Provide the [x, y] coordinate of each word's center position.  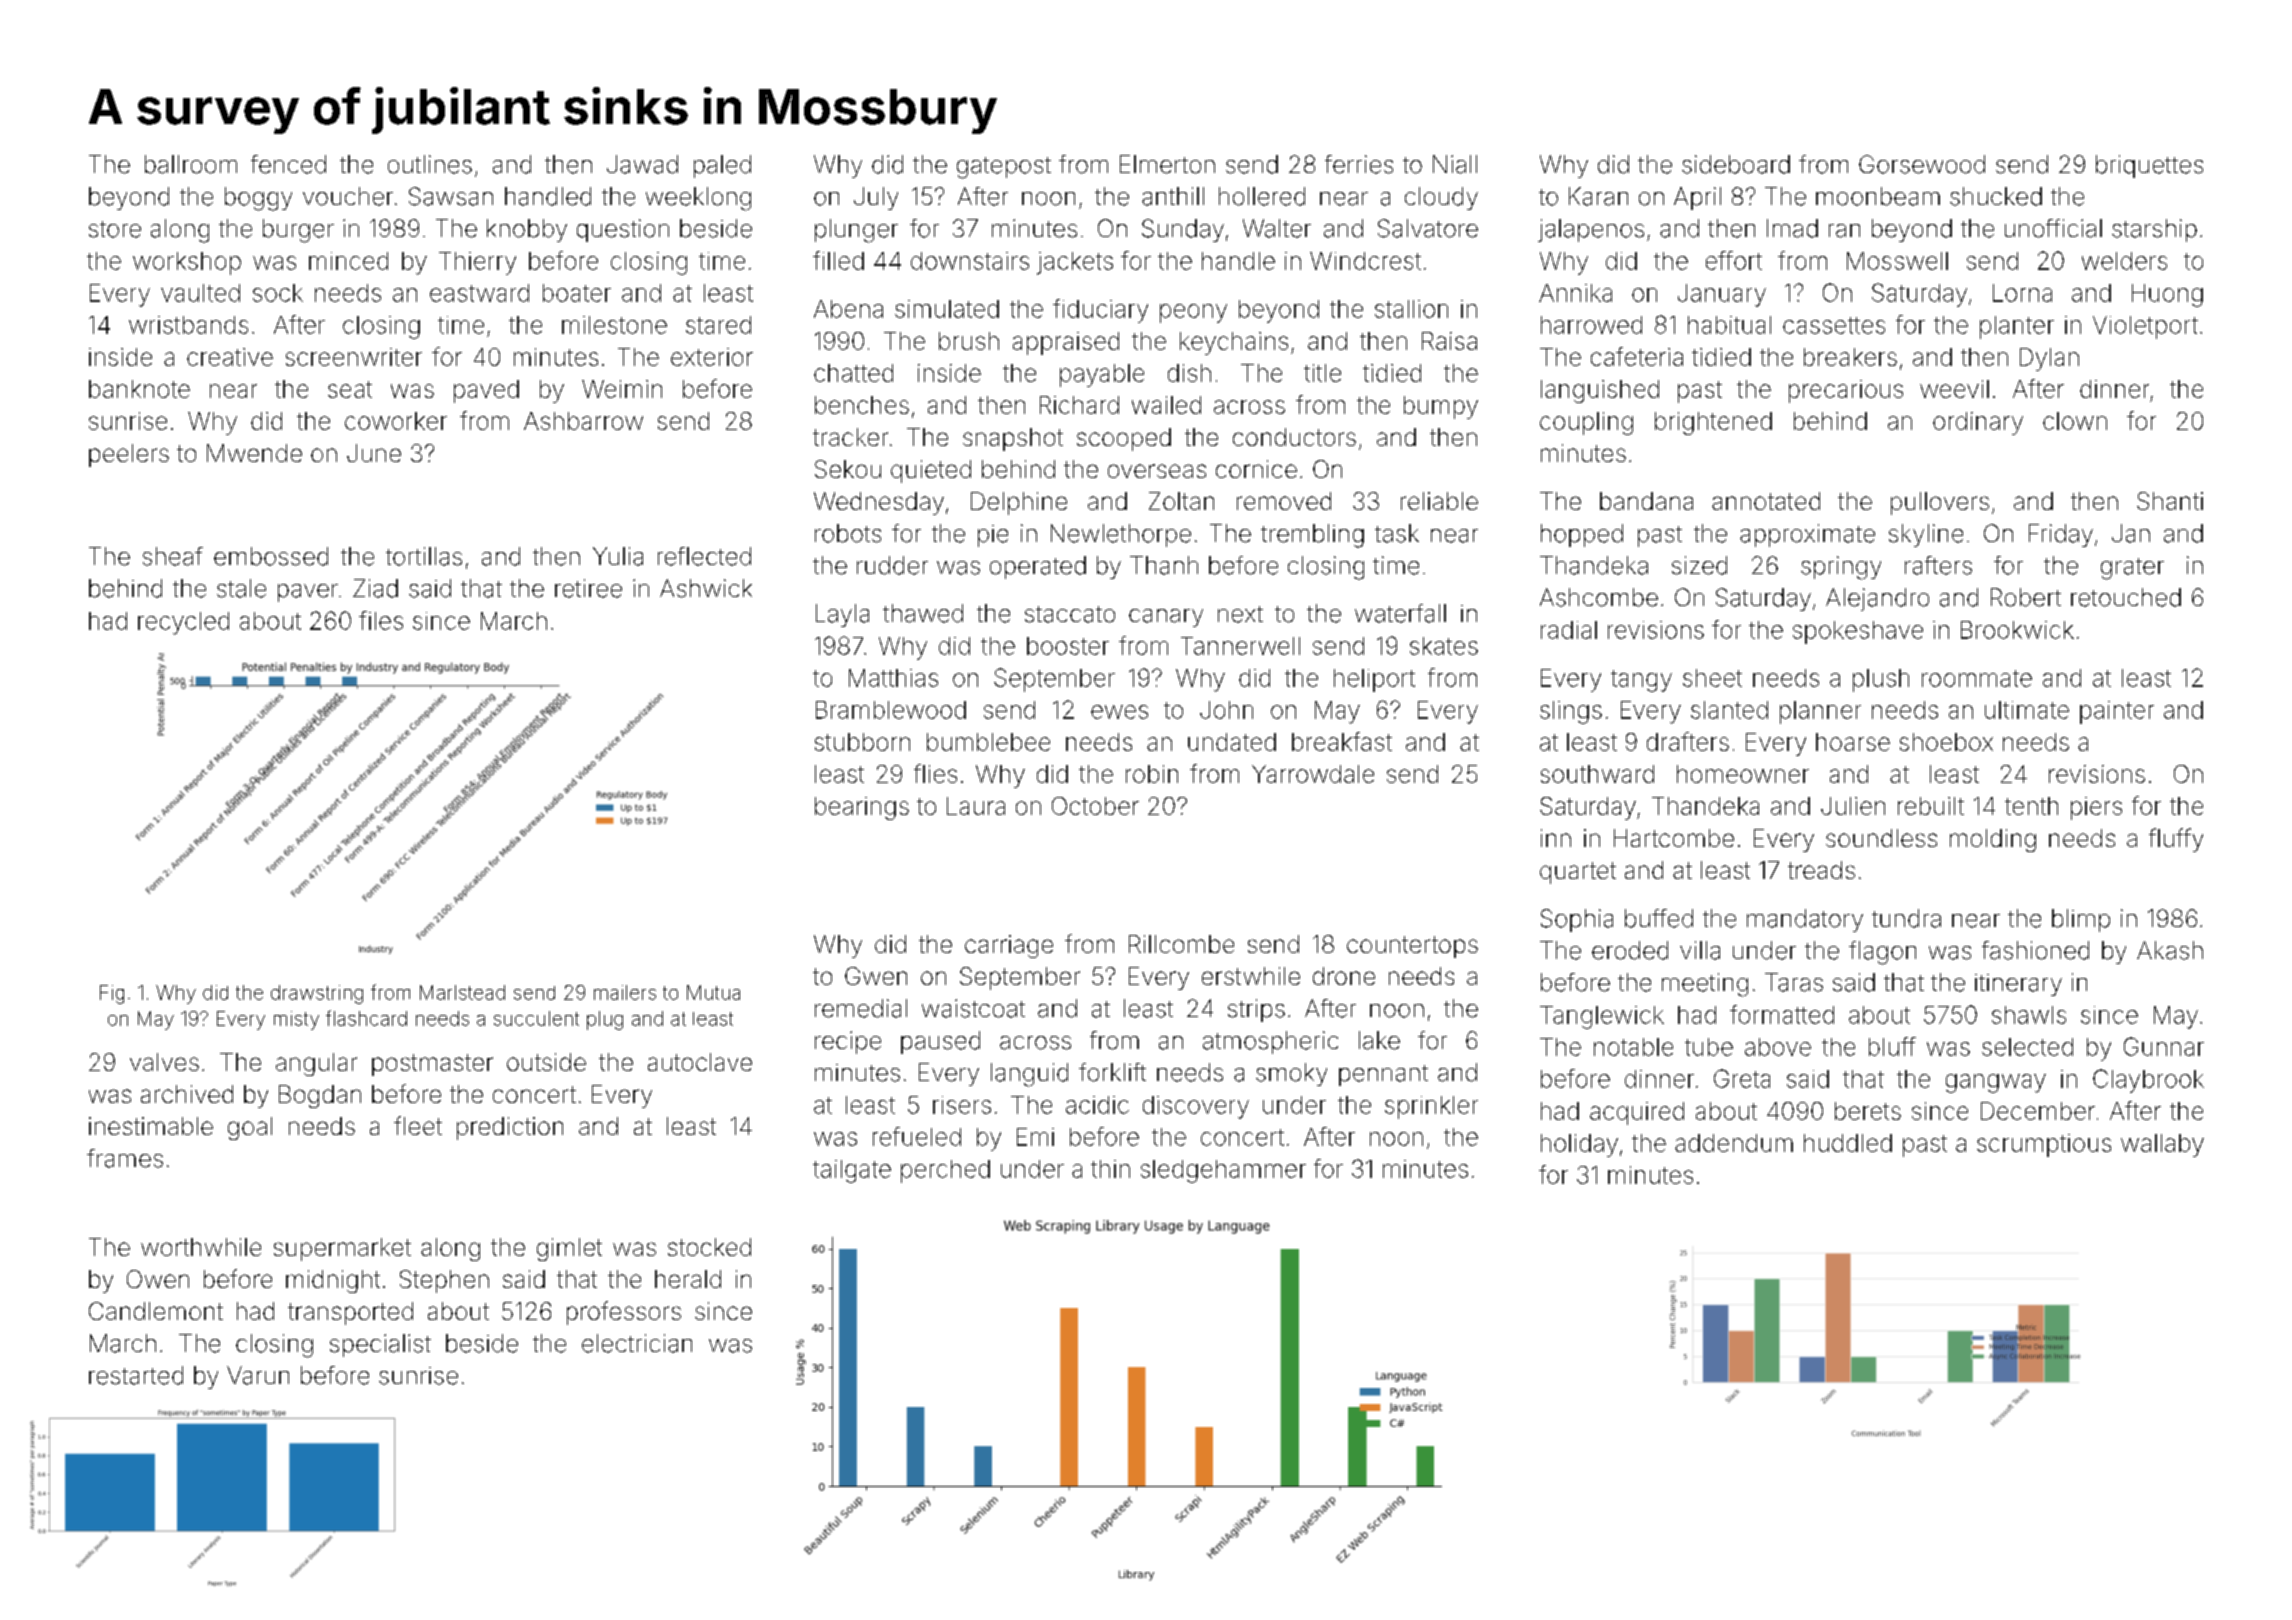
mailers [625, 992]
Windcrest [1365, 261]
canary [1166, 618]
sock [278, 293]
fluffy [2176, 840]
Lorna [2022, 293]
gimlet [569, 1249]
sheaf [173, 556]
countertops [1412, 947]
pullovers [1940, 503]
